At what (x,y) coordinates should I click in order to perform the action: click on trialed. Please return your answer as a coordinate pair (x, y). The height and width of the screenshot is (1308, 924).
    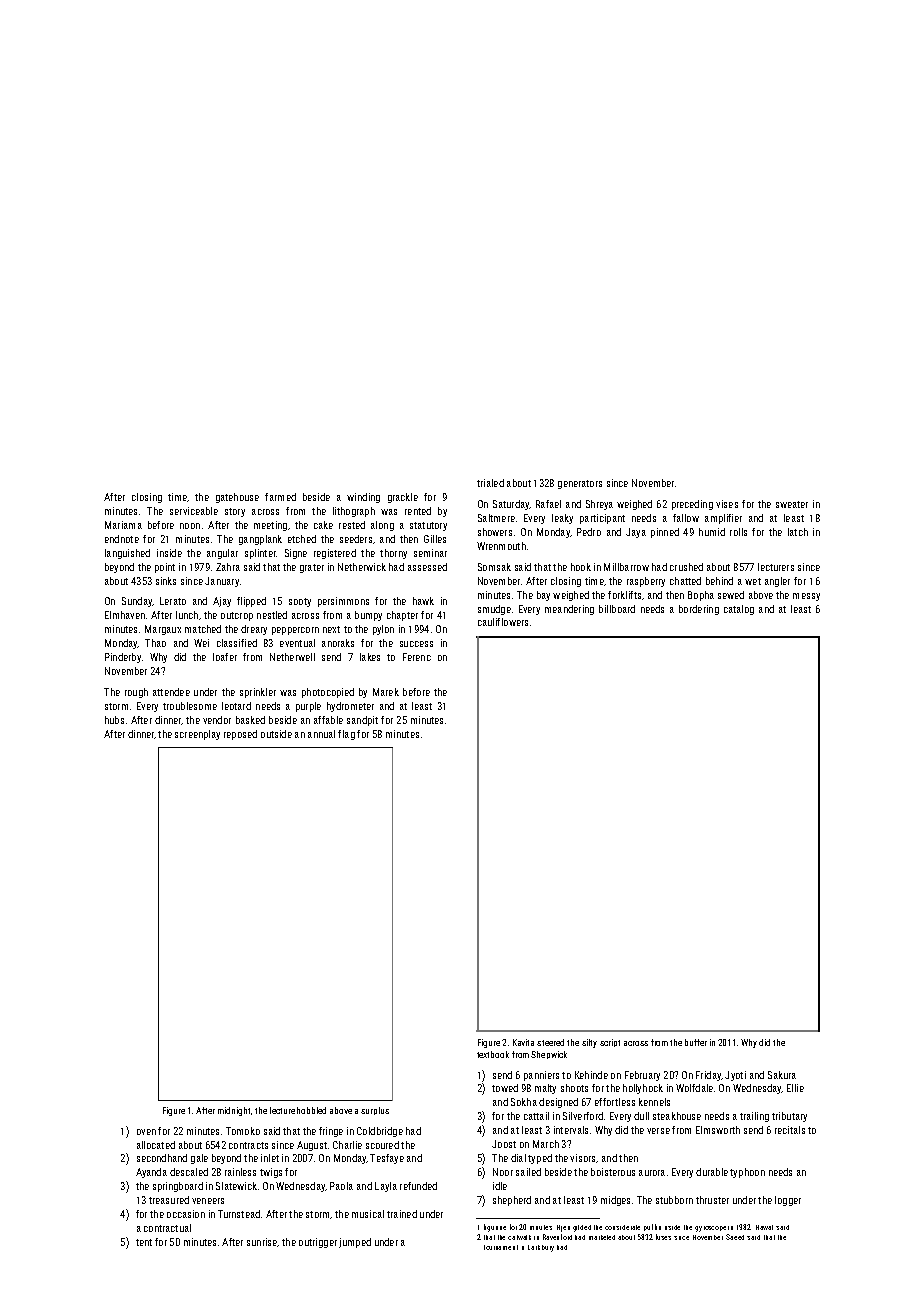
    Looking at the image, I should click on (490, 483).
